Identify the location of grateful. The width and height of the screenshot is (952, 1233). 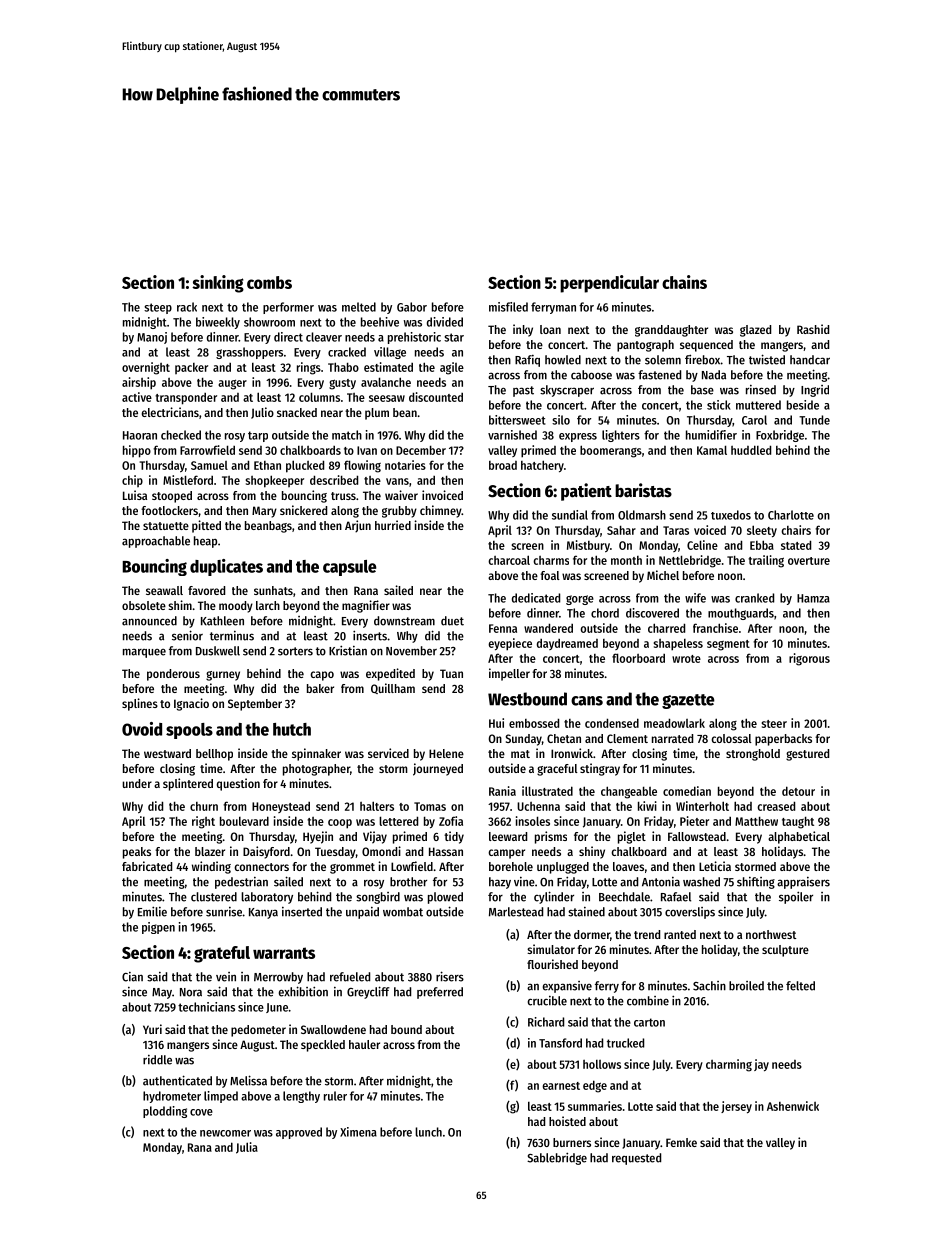
(222, 954).
